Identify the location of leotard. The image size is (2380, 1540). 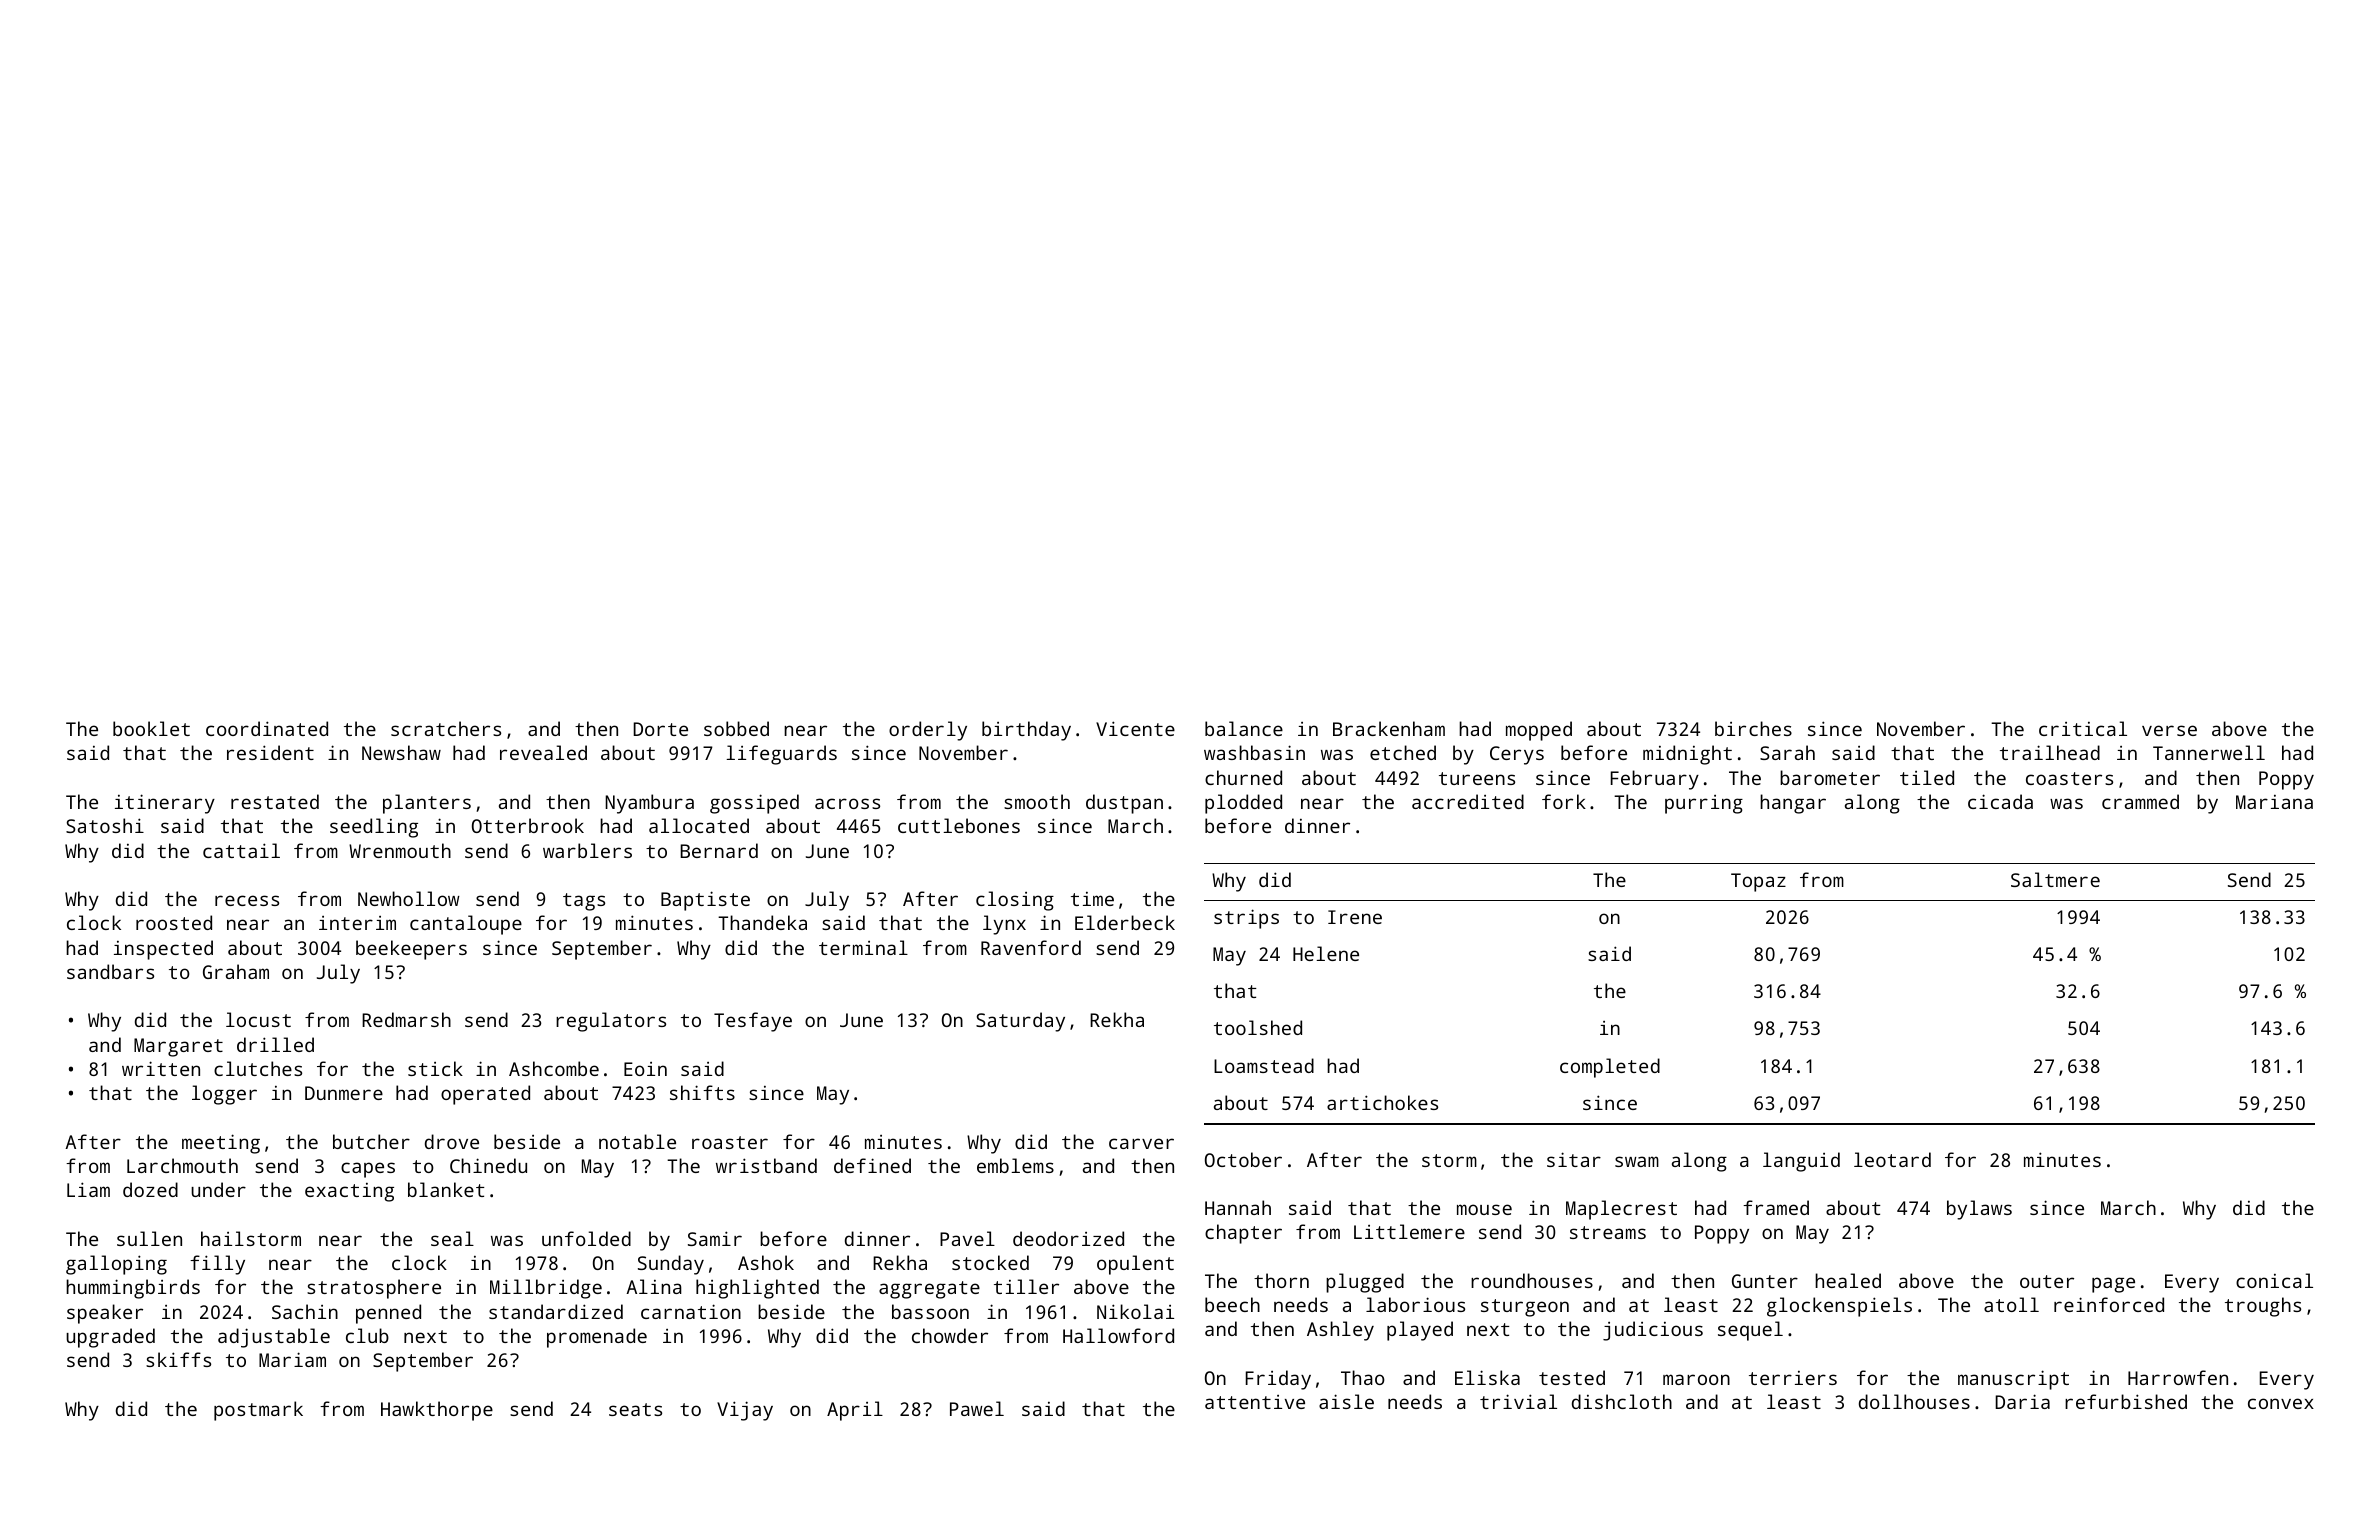
(1892, 1159).
